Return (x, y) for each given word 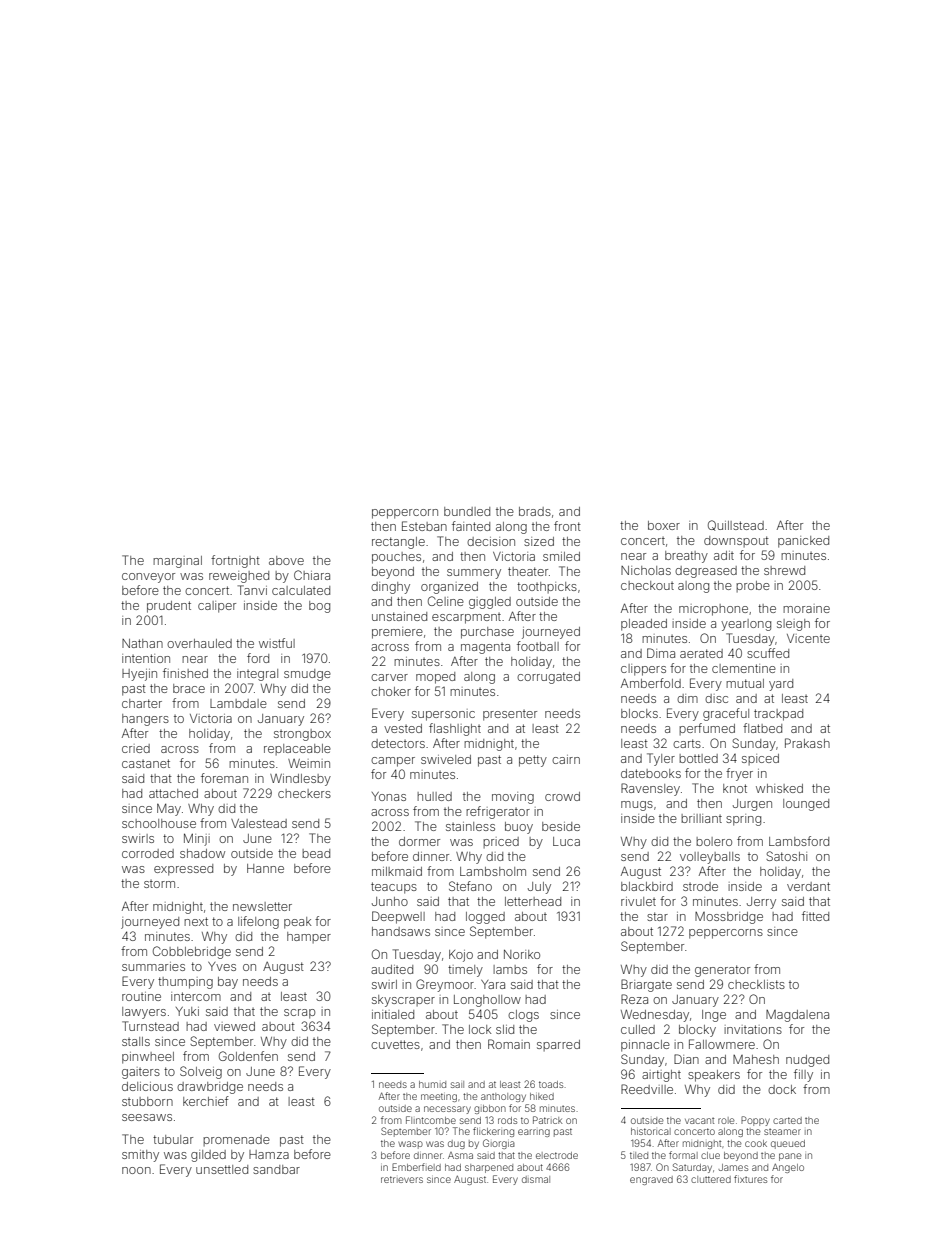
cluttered (711, 1179)
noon (136, 1170)
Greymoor (445, 985)
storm (159, 884)
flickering (493, 1132)
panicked (803, 542)
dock (782, 1089)
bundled (467, 511)
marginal (177, 562)
